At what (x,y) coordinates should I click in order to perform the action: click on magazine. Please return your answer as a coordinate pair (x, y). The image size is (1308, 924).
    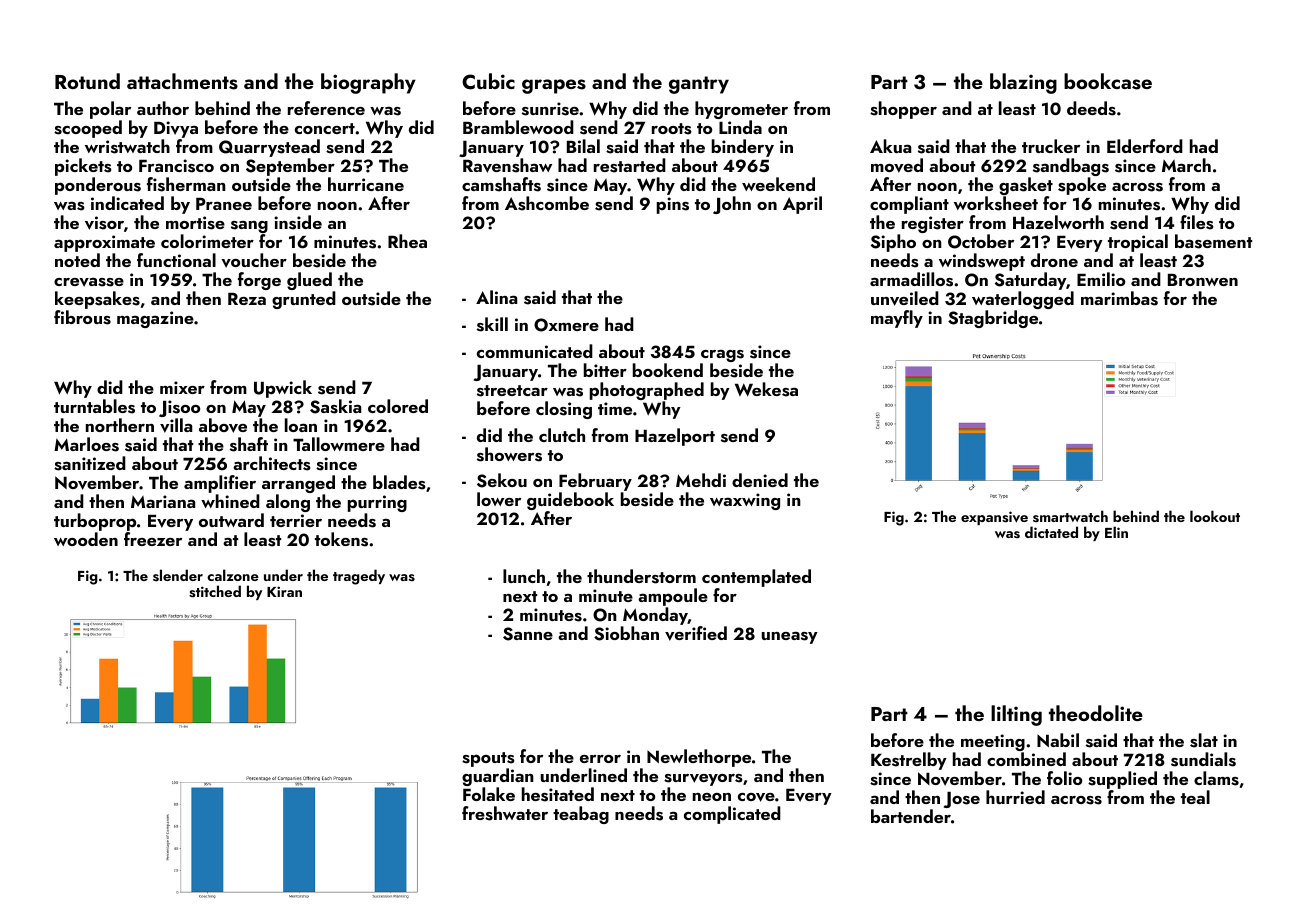
    Looking at the image, I should click on (155, 319).
